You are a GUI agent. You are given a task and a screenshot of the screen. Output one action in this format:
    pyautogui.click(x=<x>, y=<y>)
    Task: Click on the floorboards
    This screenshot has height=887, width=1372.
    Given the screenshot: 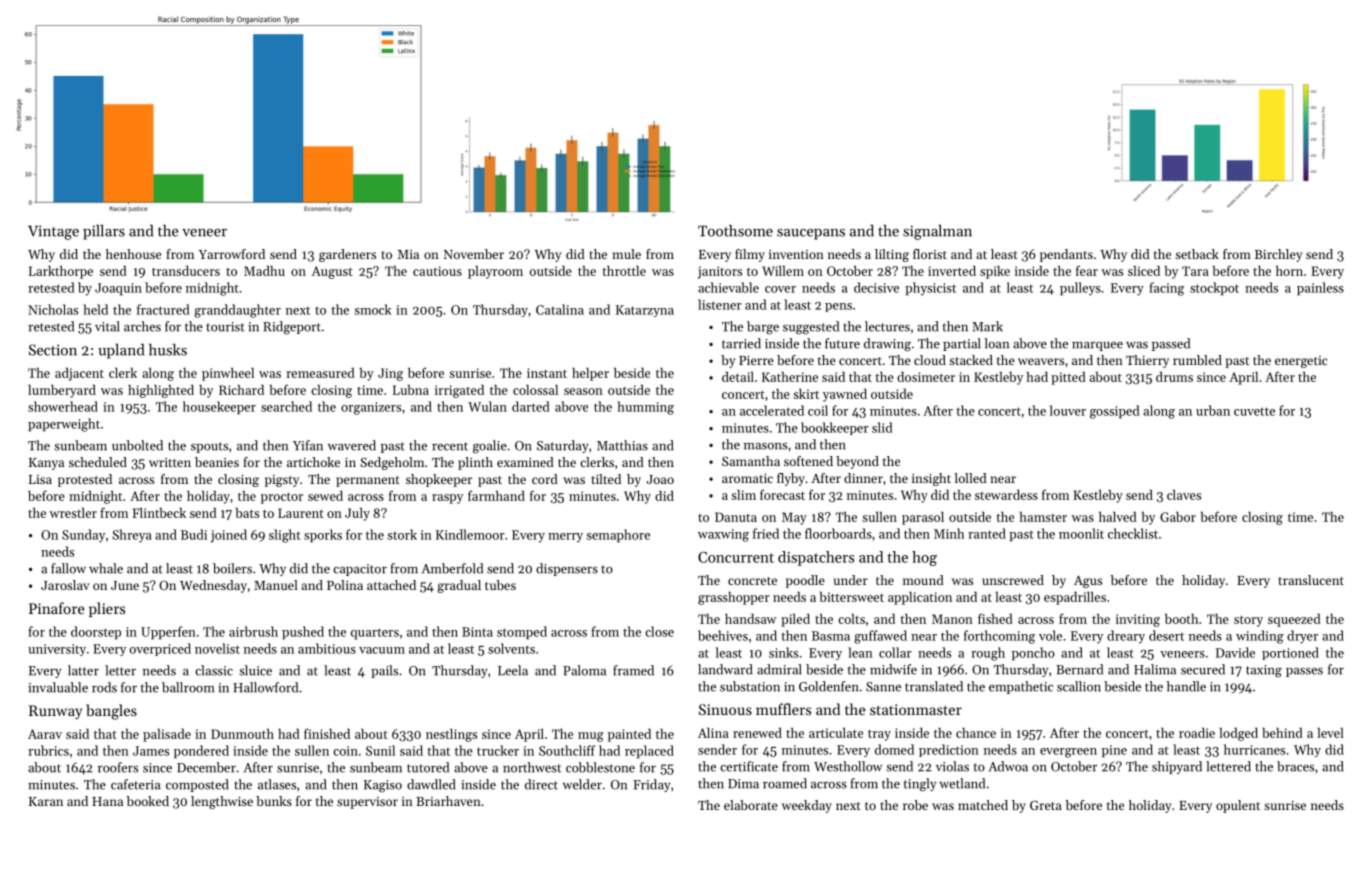 What is the action you would take?
    pyautogui.click(x=838, y=533)
